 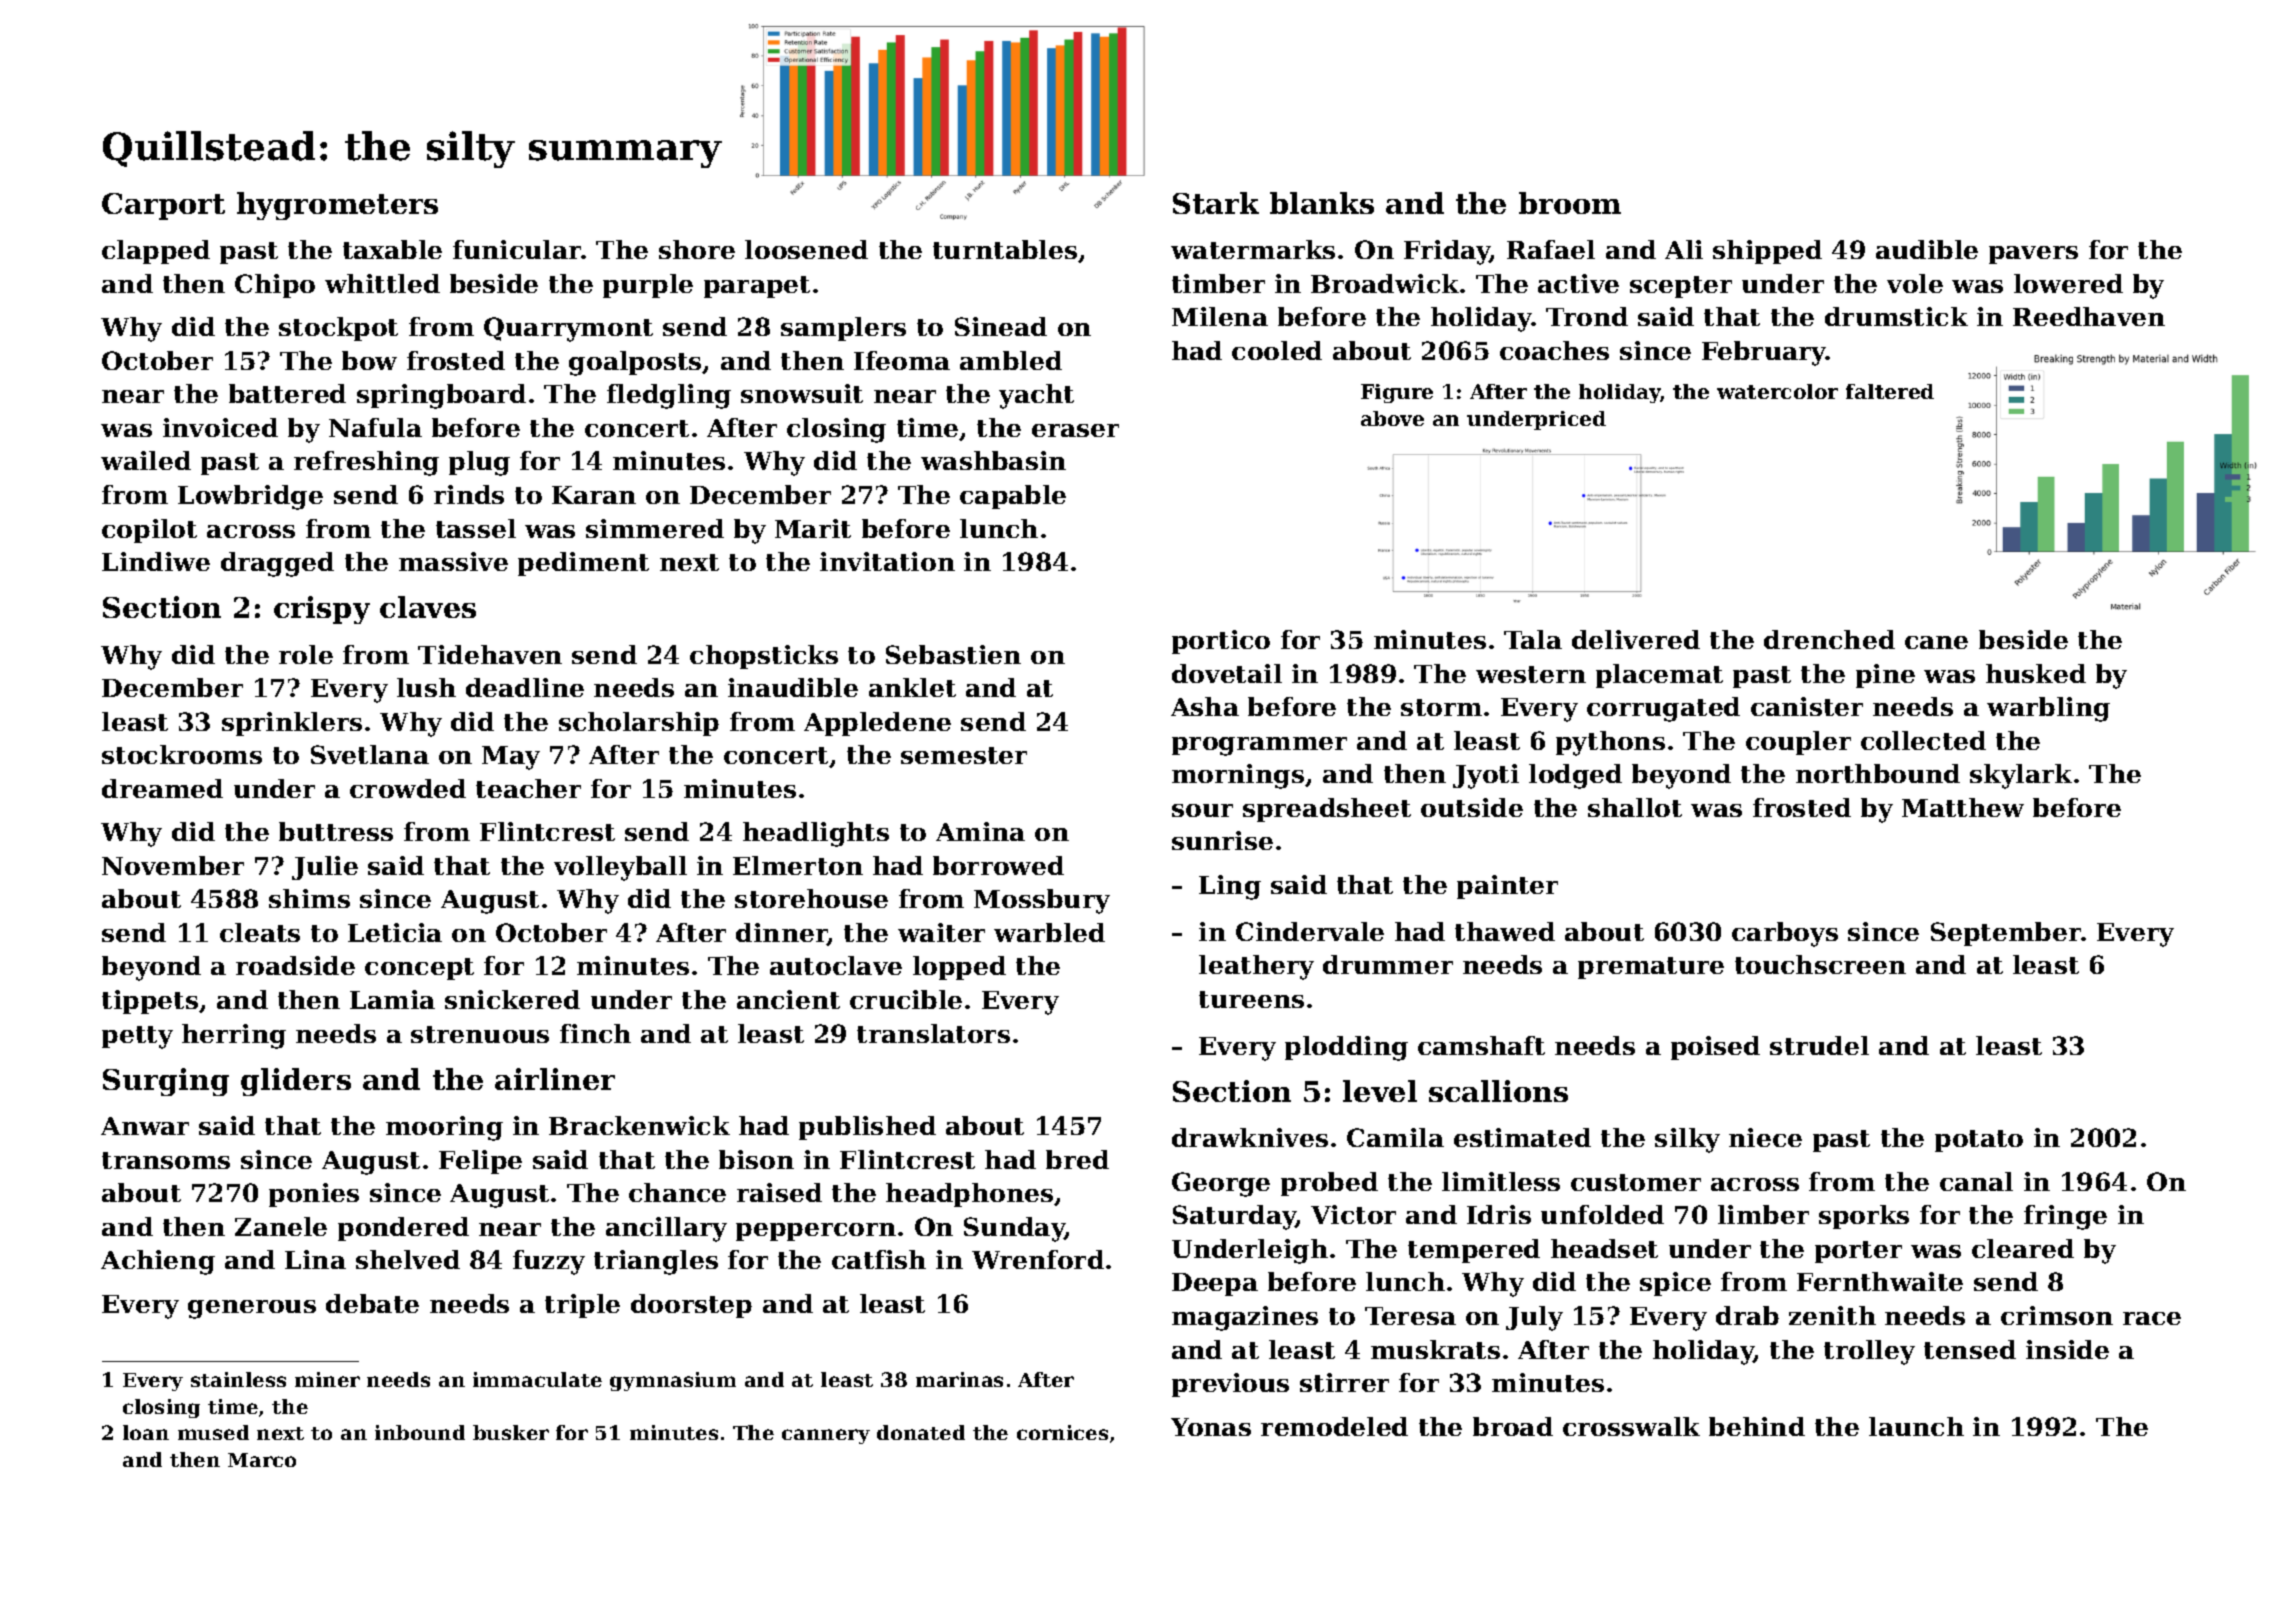 I want to click on Stark, so click(x=1216, y=203).
